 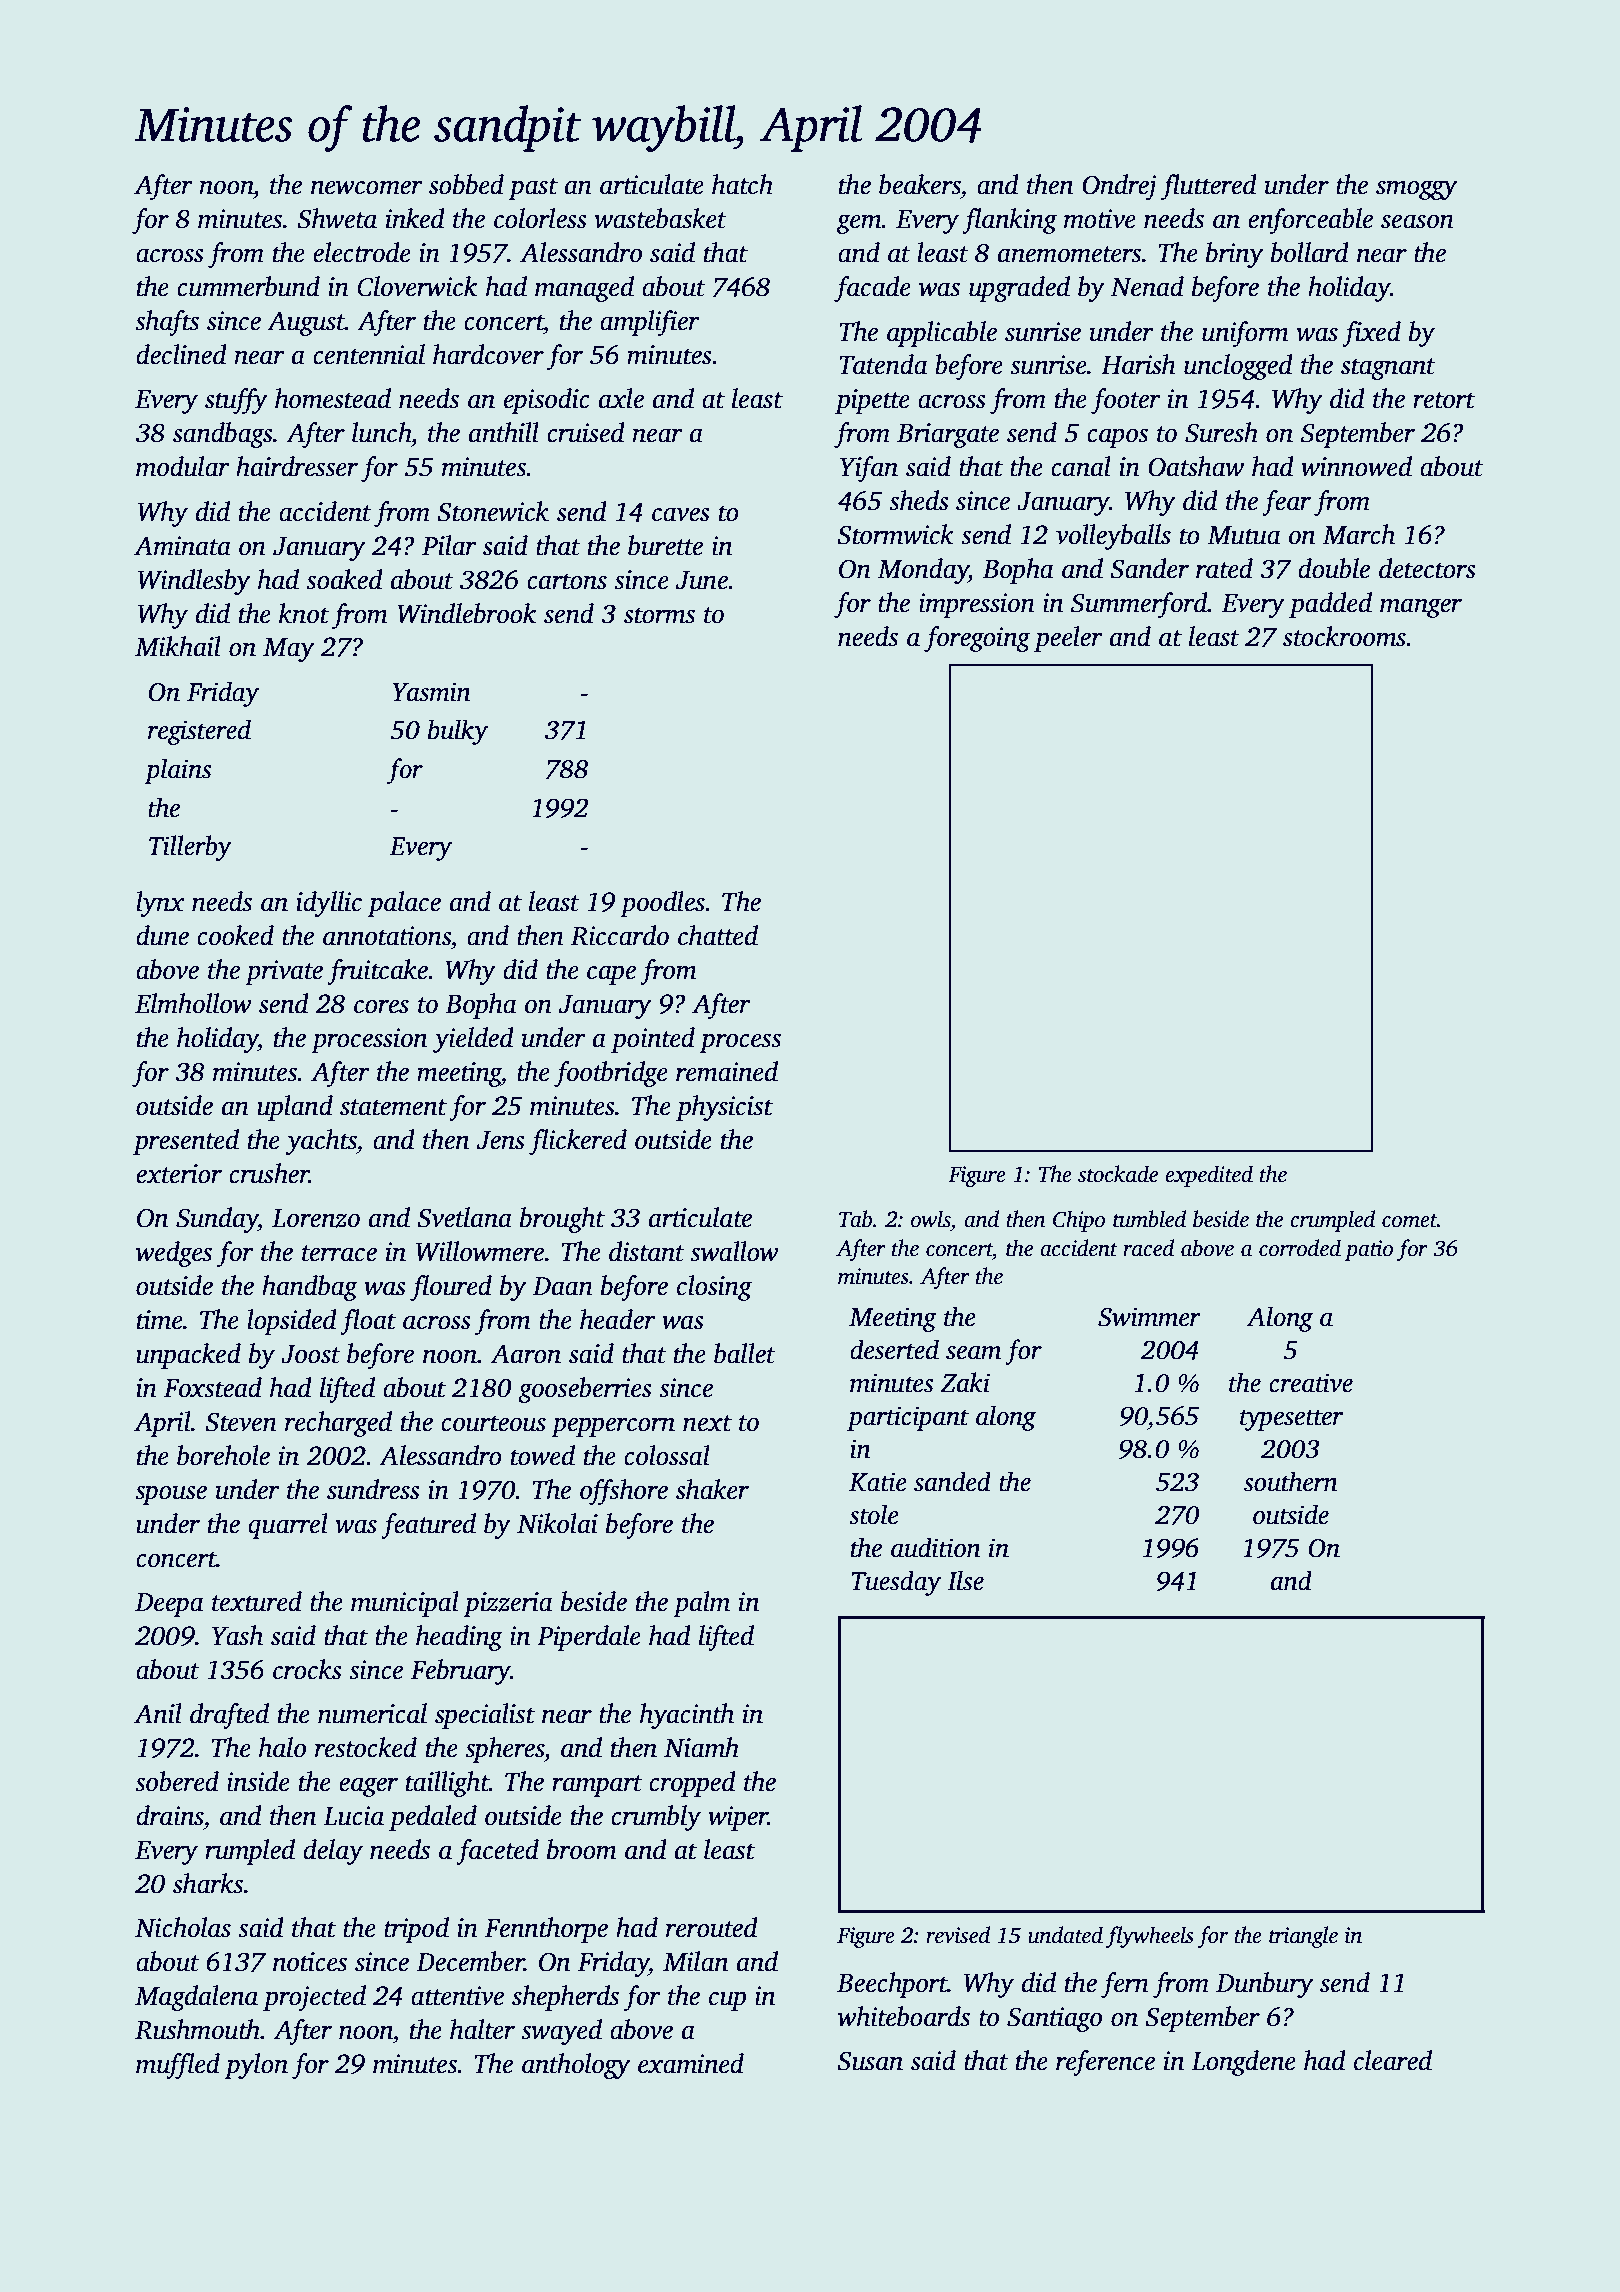 I want to click on foregoing, so click(x=977, y=639).
